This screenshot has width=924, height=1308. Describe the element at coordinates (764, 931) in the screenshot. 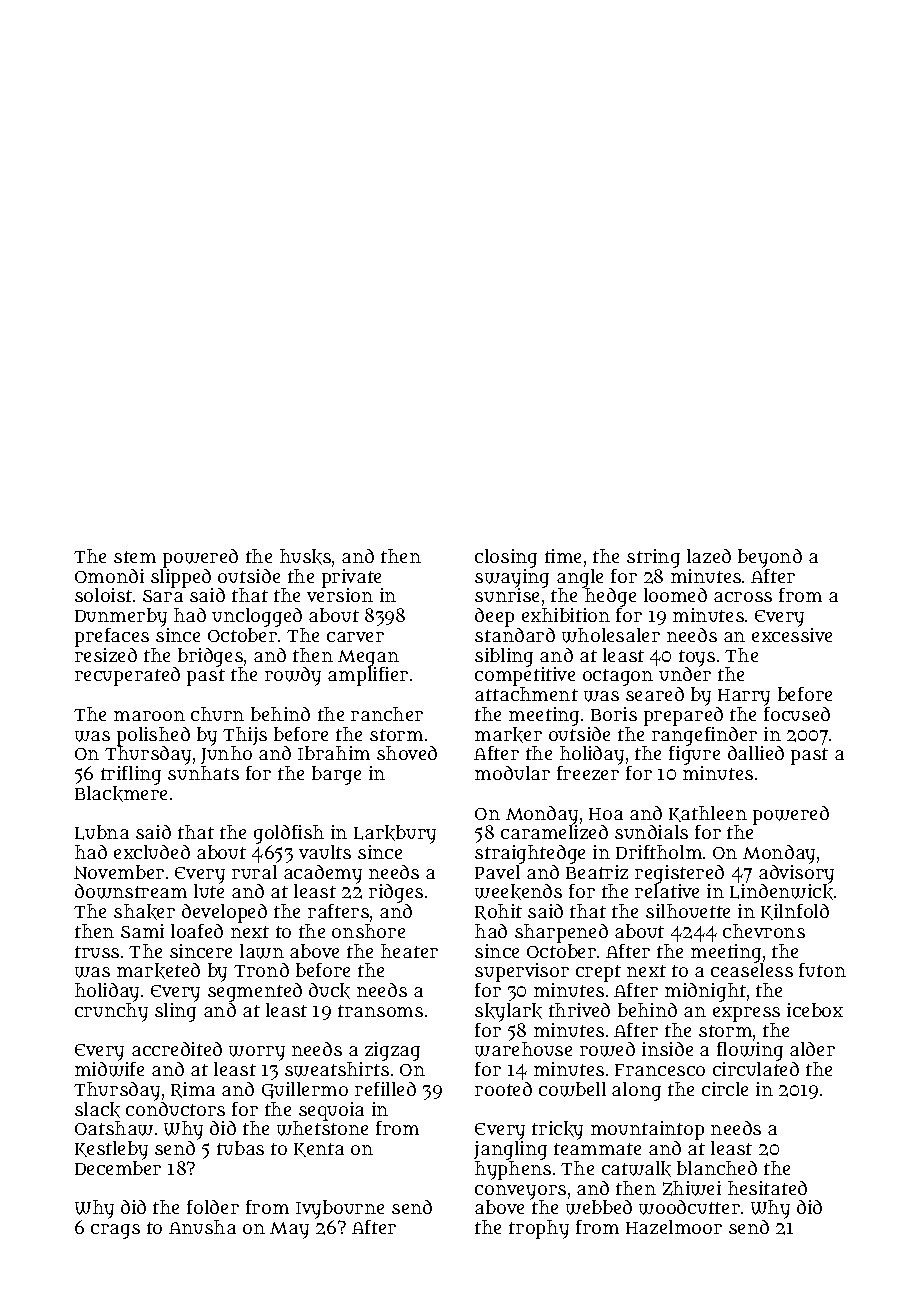

I see `chevrons` at that location.
